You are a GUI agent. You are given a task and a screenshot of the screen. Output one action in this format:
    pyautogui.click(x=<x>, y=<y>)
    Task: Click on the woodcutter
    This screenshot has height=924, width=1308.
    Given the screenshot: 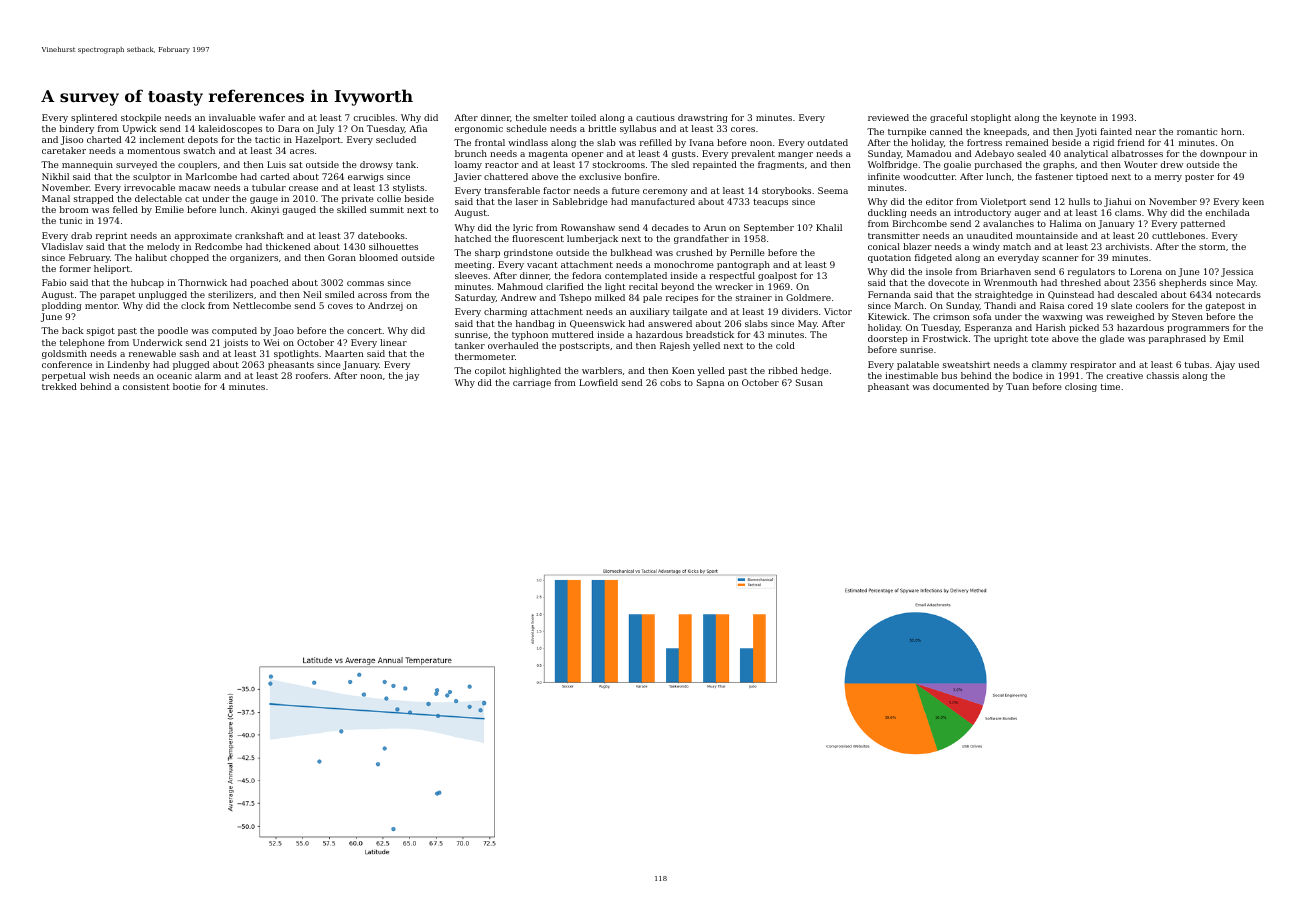 What is the action you would take?
    pyautogui.click(x=929, y=176)
